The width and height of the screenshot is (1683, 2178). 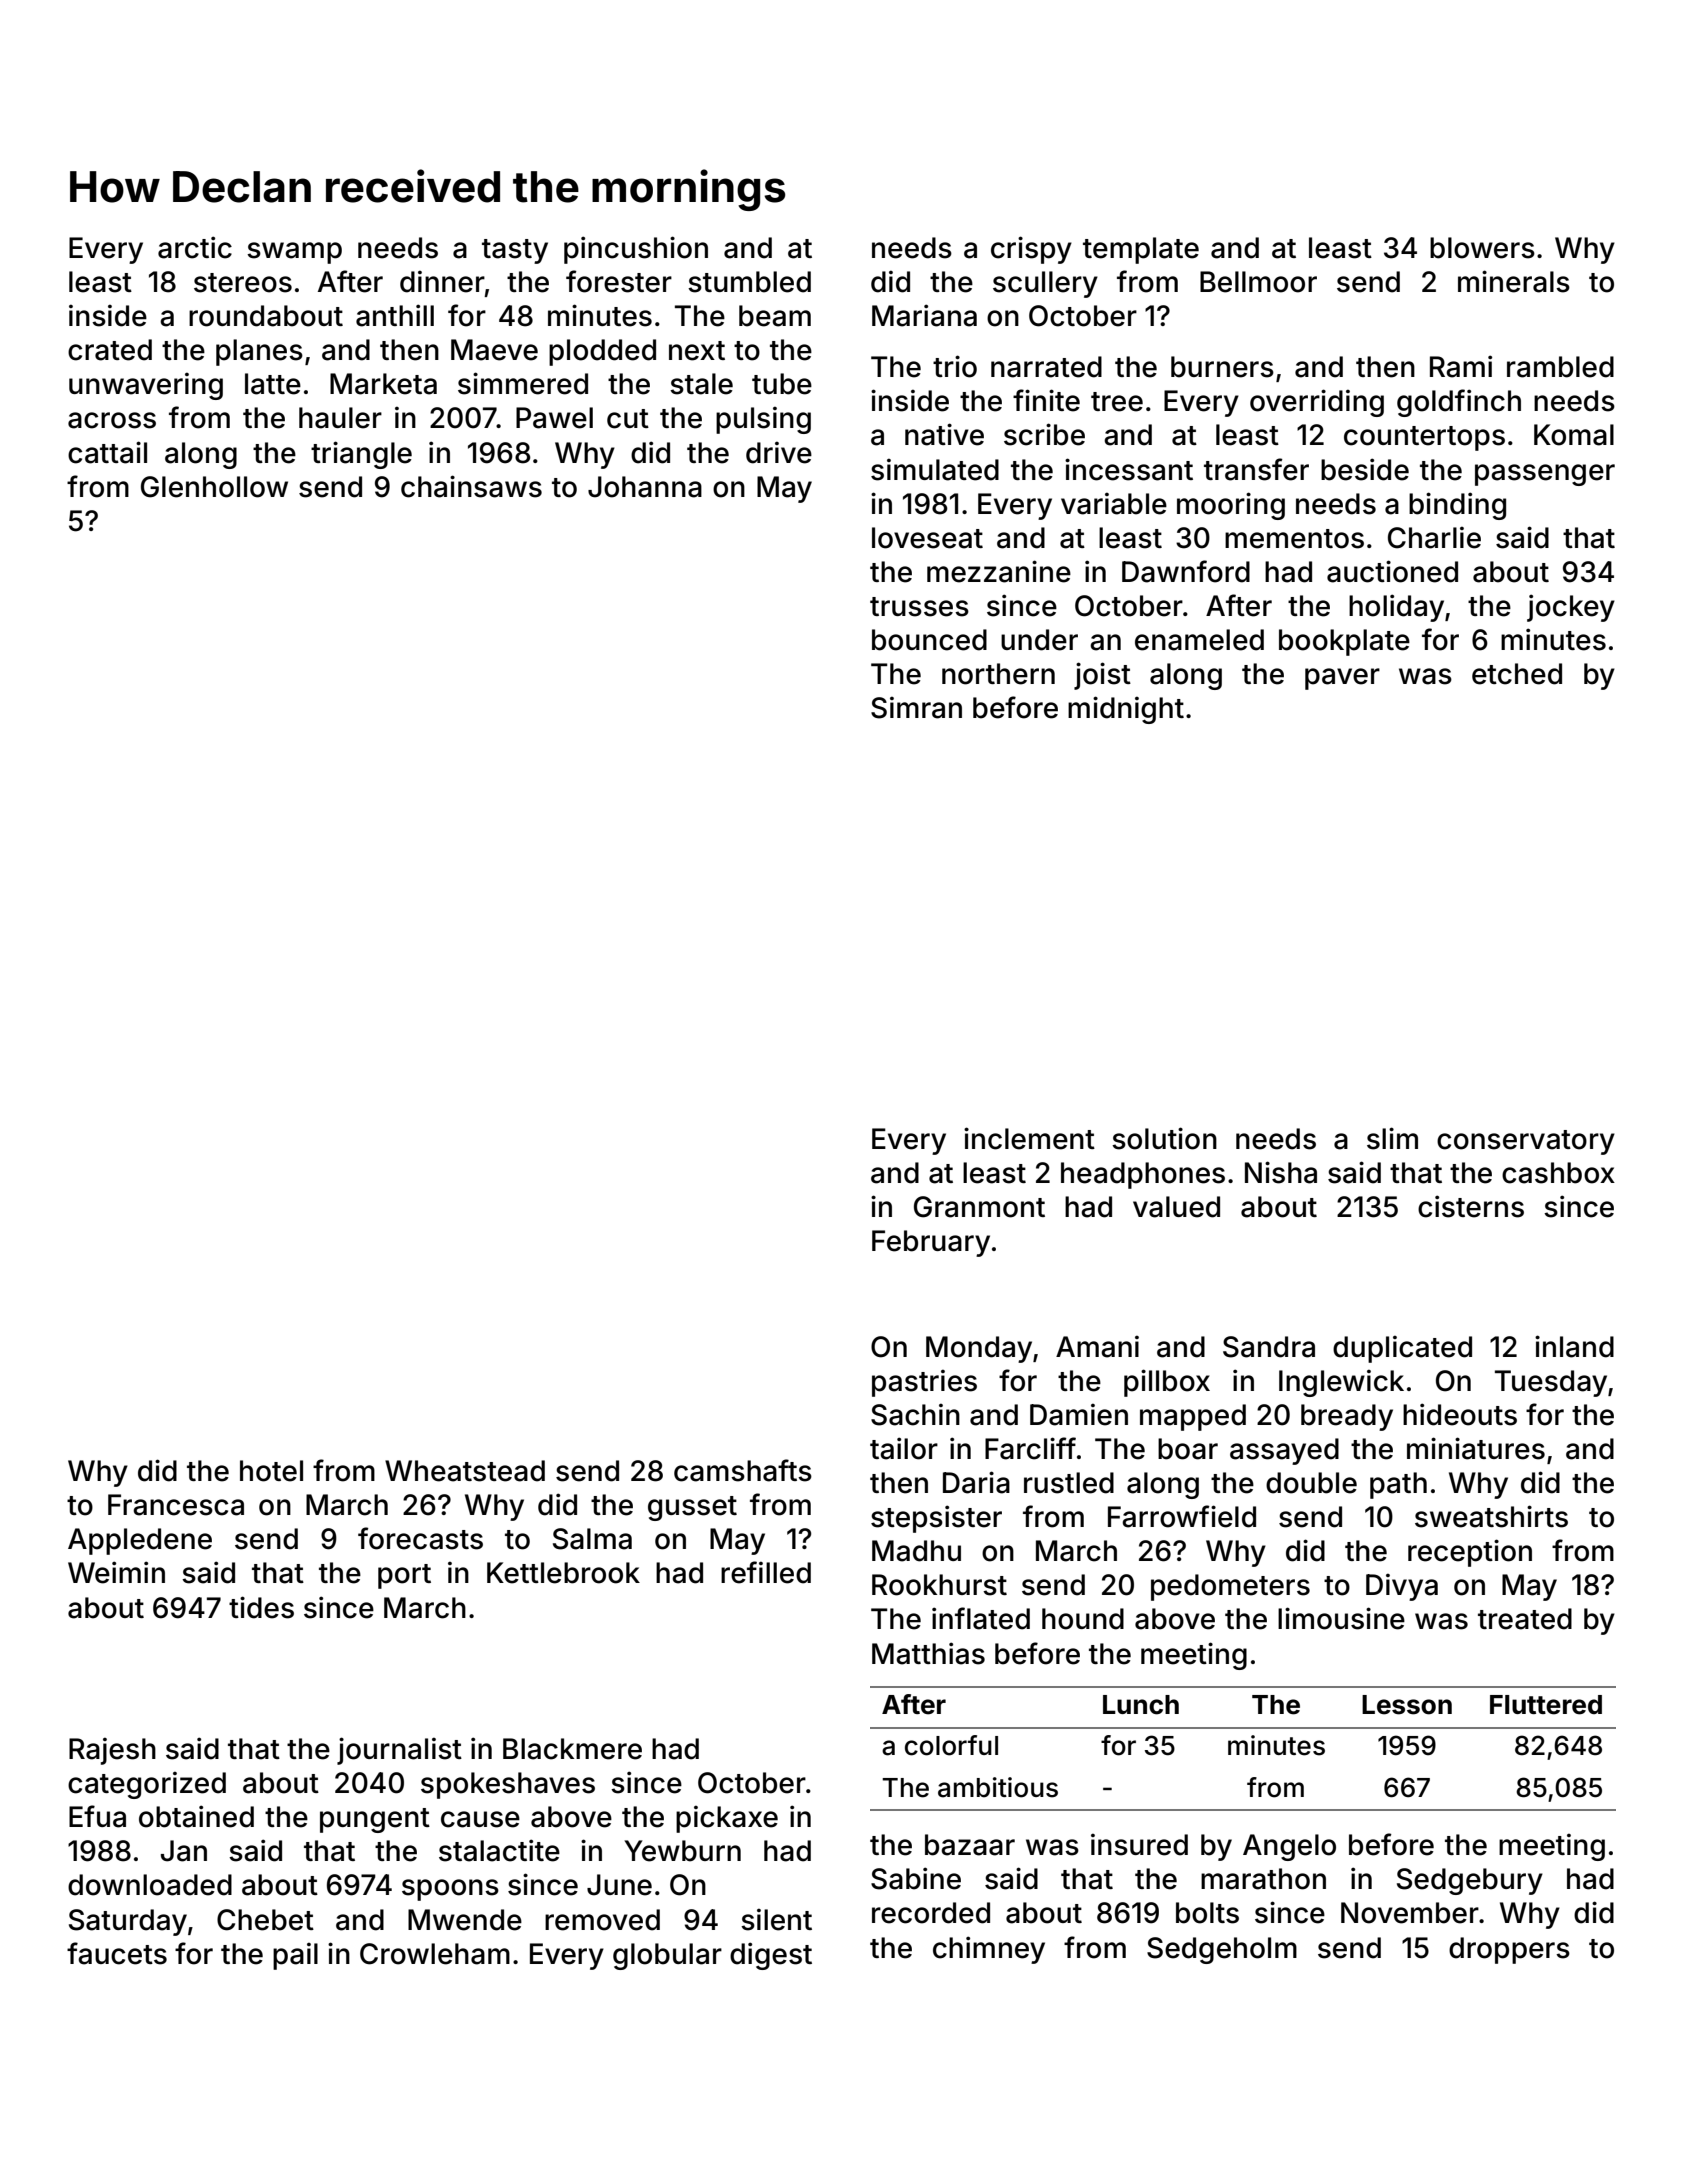 What do you see at coordinates (261, 1607) in the screenshot?
I see `tides` at bounding box center [261, 1607].
